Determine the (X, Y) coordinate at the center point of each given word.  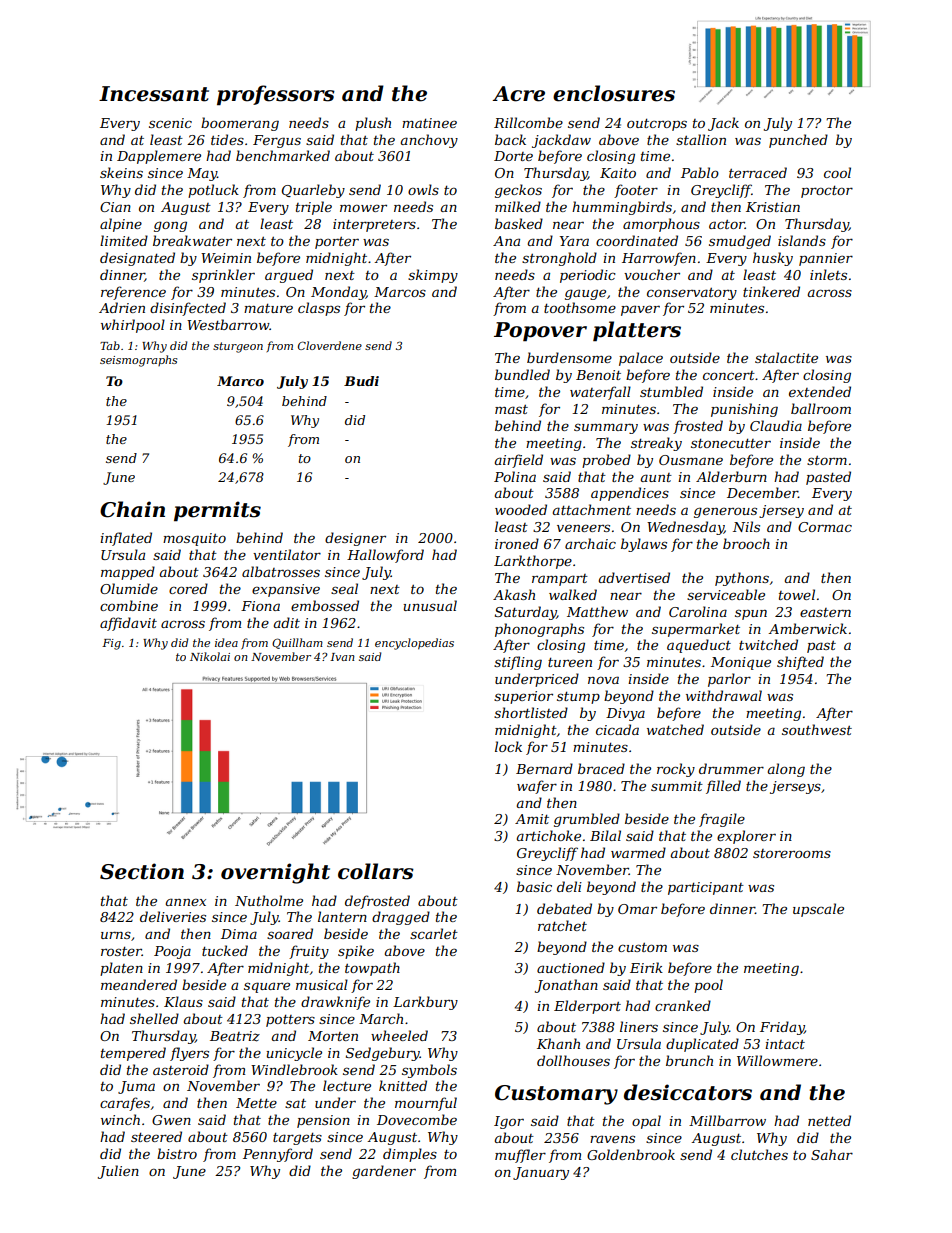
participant (706, 888)
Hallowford (385, 556)
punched (798, 141)
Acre (519, 94)
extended (820, 391)
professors (276, 95)
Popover (540, 332)
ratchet (562, 925)
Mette (256, 1103)
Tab (110, 345)
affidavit (128, 624)
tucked (225, 950)
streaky (656, 444)
